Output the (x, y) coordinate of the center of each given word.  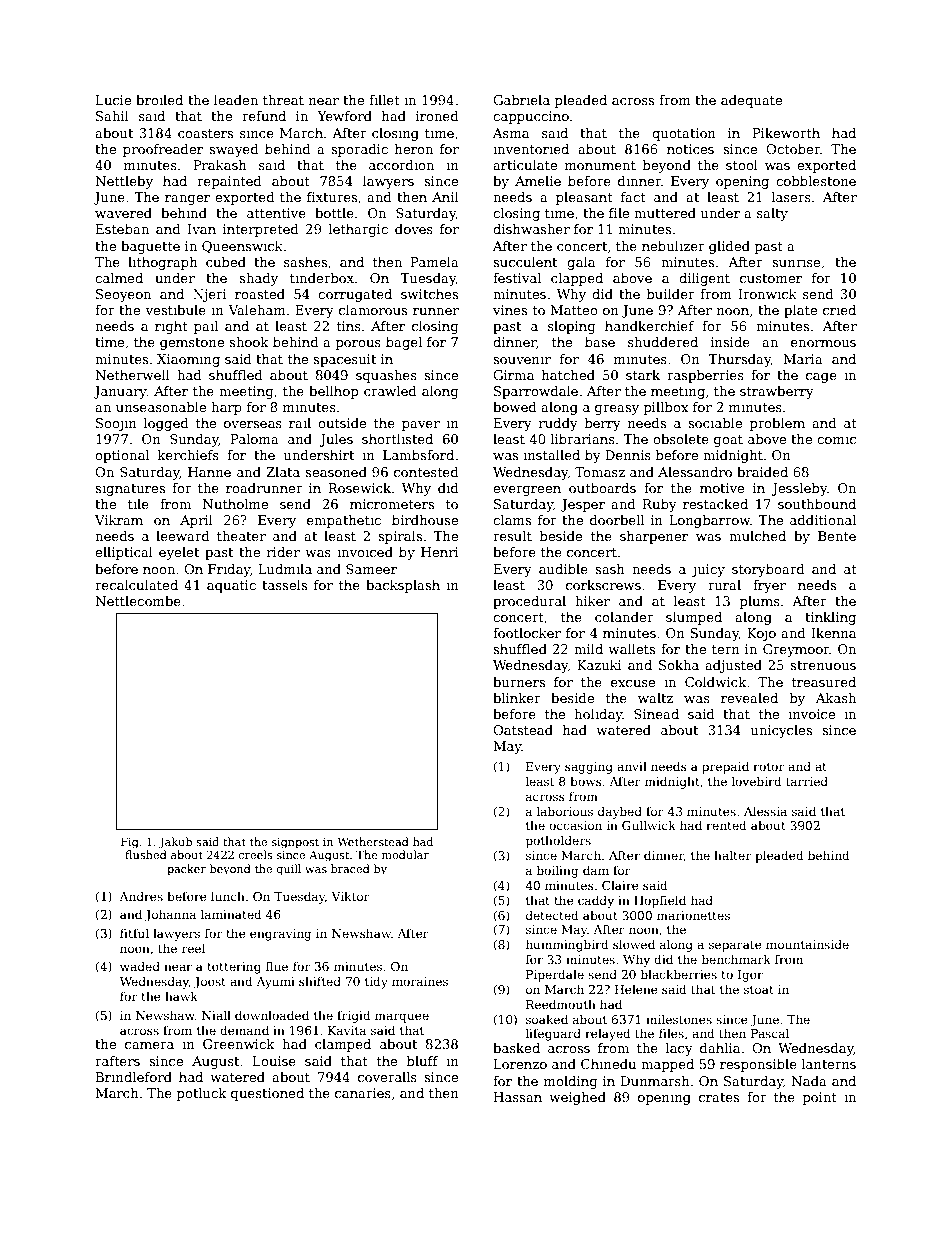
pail (206, 327)
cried (839, 310)
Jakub (175, 843)
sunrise (796, 262)
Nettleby (124, 182)
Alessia (765, 811)
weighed (577, 1098)
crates (719, 1097)
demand (244, 1030)
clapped (577, 279)
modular (405, 854)
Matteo (574, 310)
